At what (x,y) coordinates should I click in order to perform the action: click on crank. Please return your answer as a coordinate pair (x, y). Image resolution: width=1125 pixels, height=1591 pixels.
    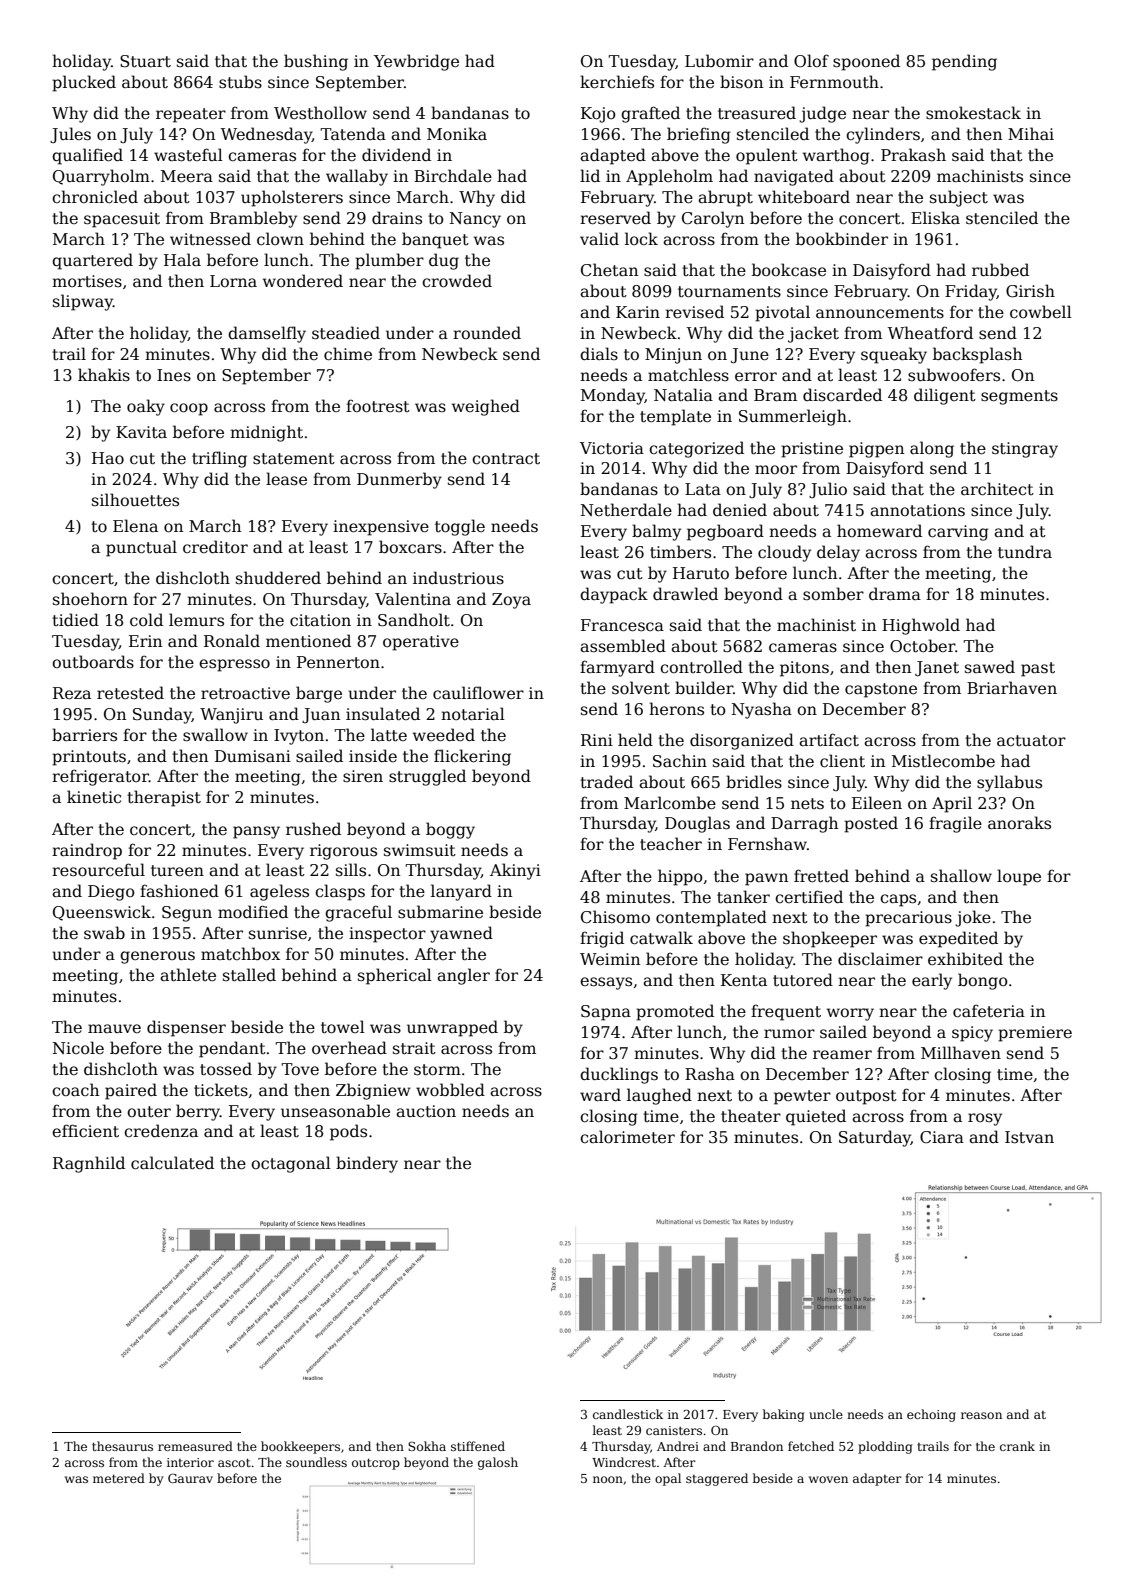
    Looking at the image, I should click on (1017, 1446).
